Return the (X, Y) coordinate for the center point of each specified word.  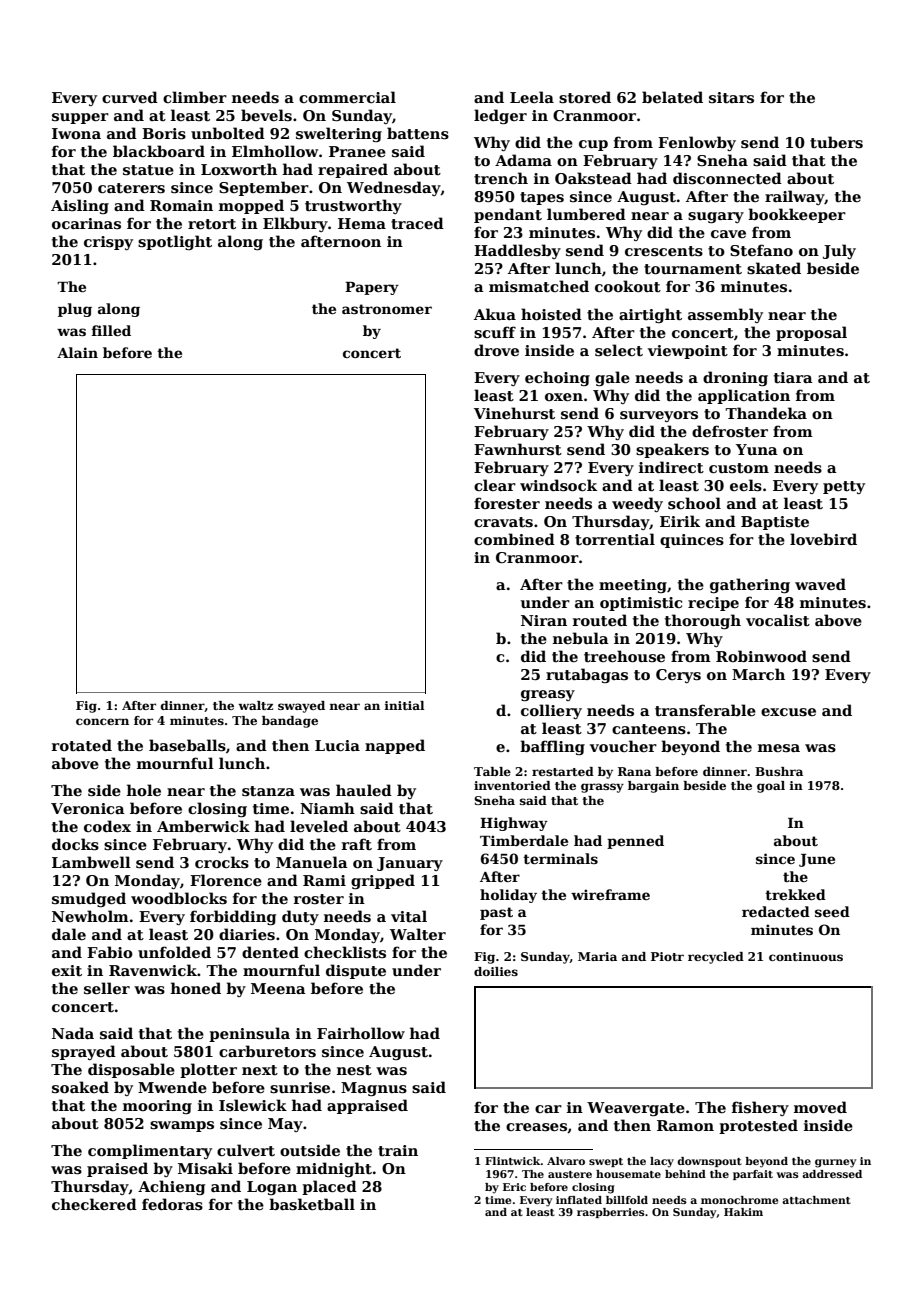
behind (685, 1174)
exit (67, 970)
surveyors (659, 416)
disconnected (727, 178)
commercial (347, 97)
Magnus (374, 1089)
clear (495, 485)
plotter (208, 1070)
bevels (266, 115)
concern (102, 721)
